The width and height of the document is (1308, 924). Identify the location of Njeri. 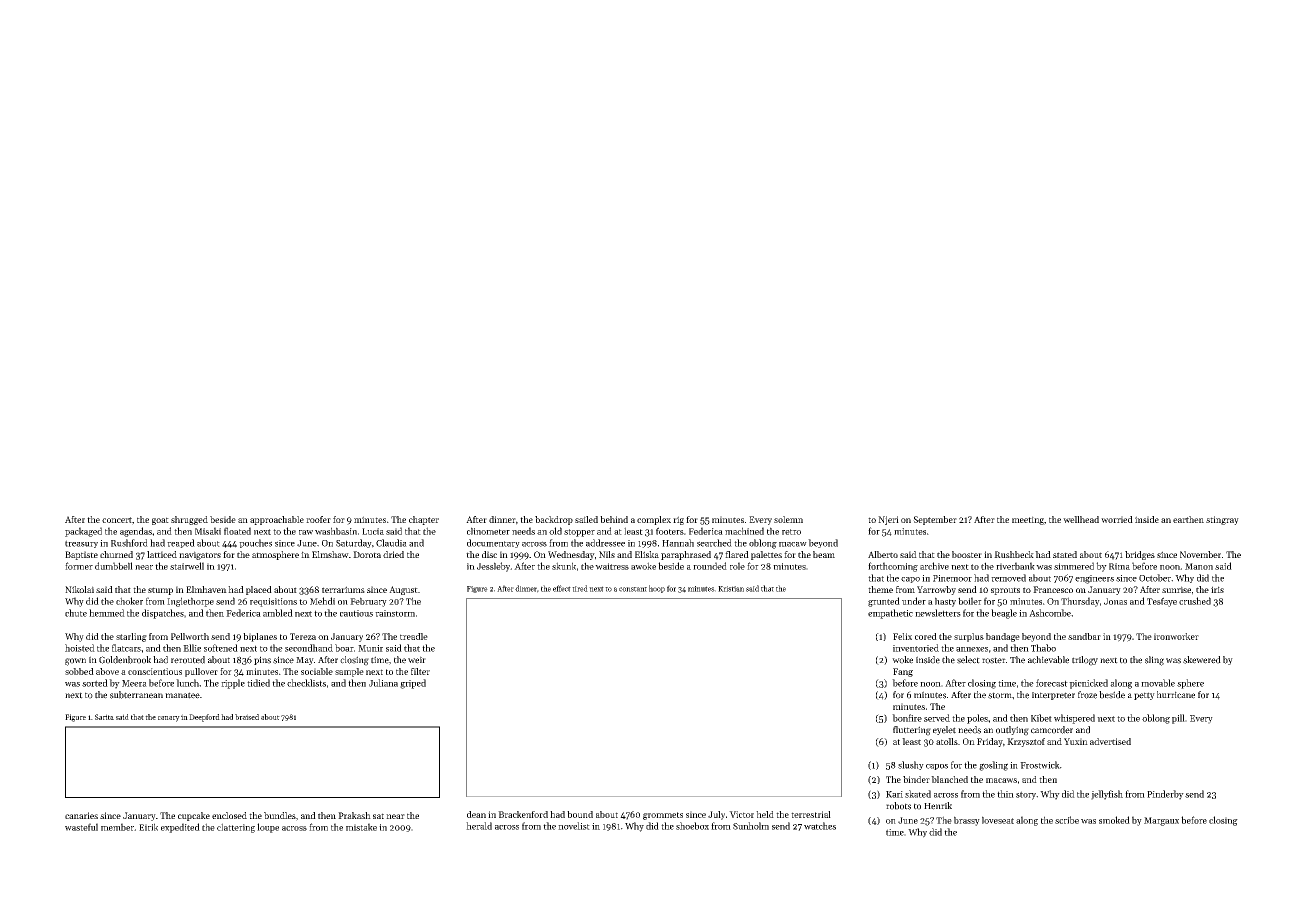
(888, 520).
